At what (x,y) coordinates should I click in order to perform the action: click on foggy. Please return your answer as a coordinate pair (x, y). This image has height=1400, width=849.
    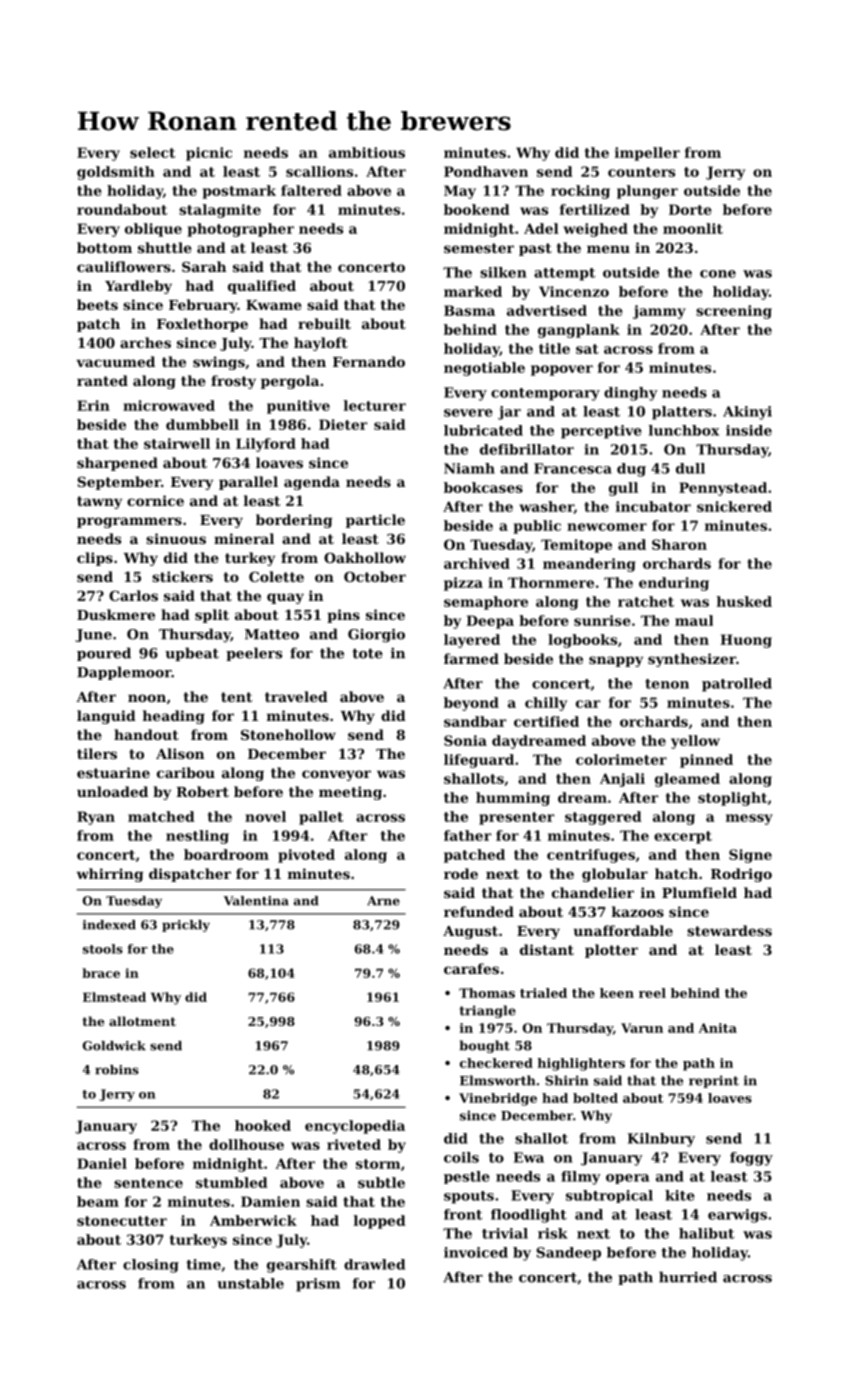
    Looking at the image, I should click on (751, 1159).
